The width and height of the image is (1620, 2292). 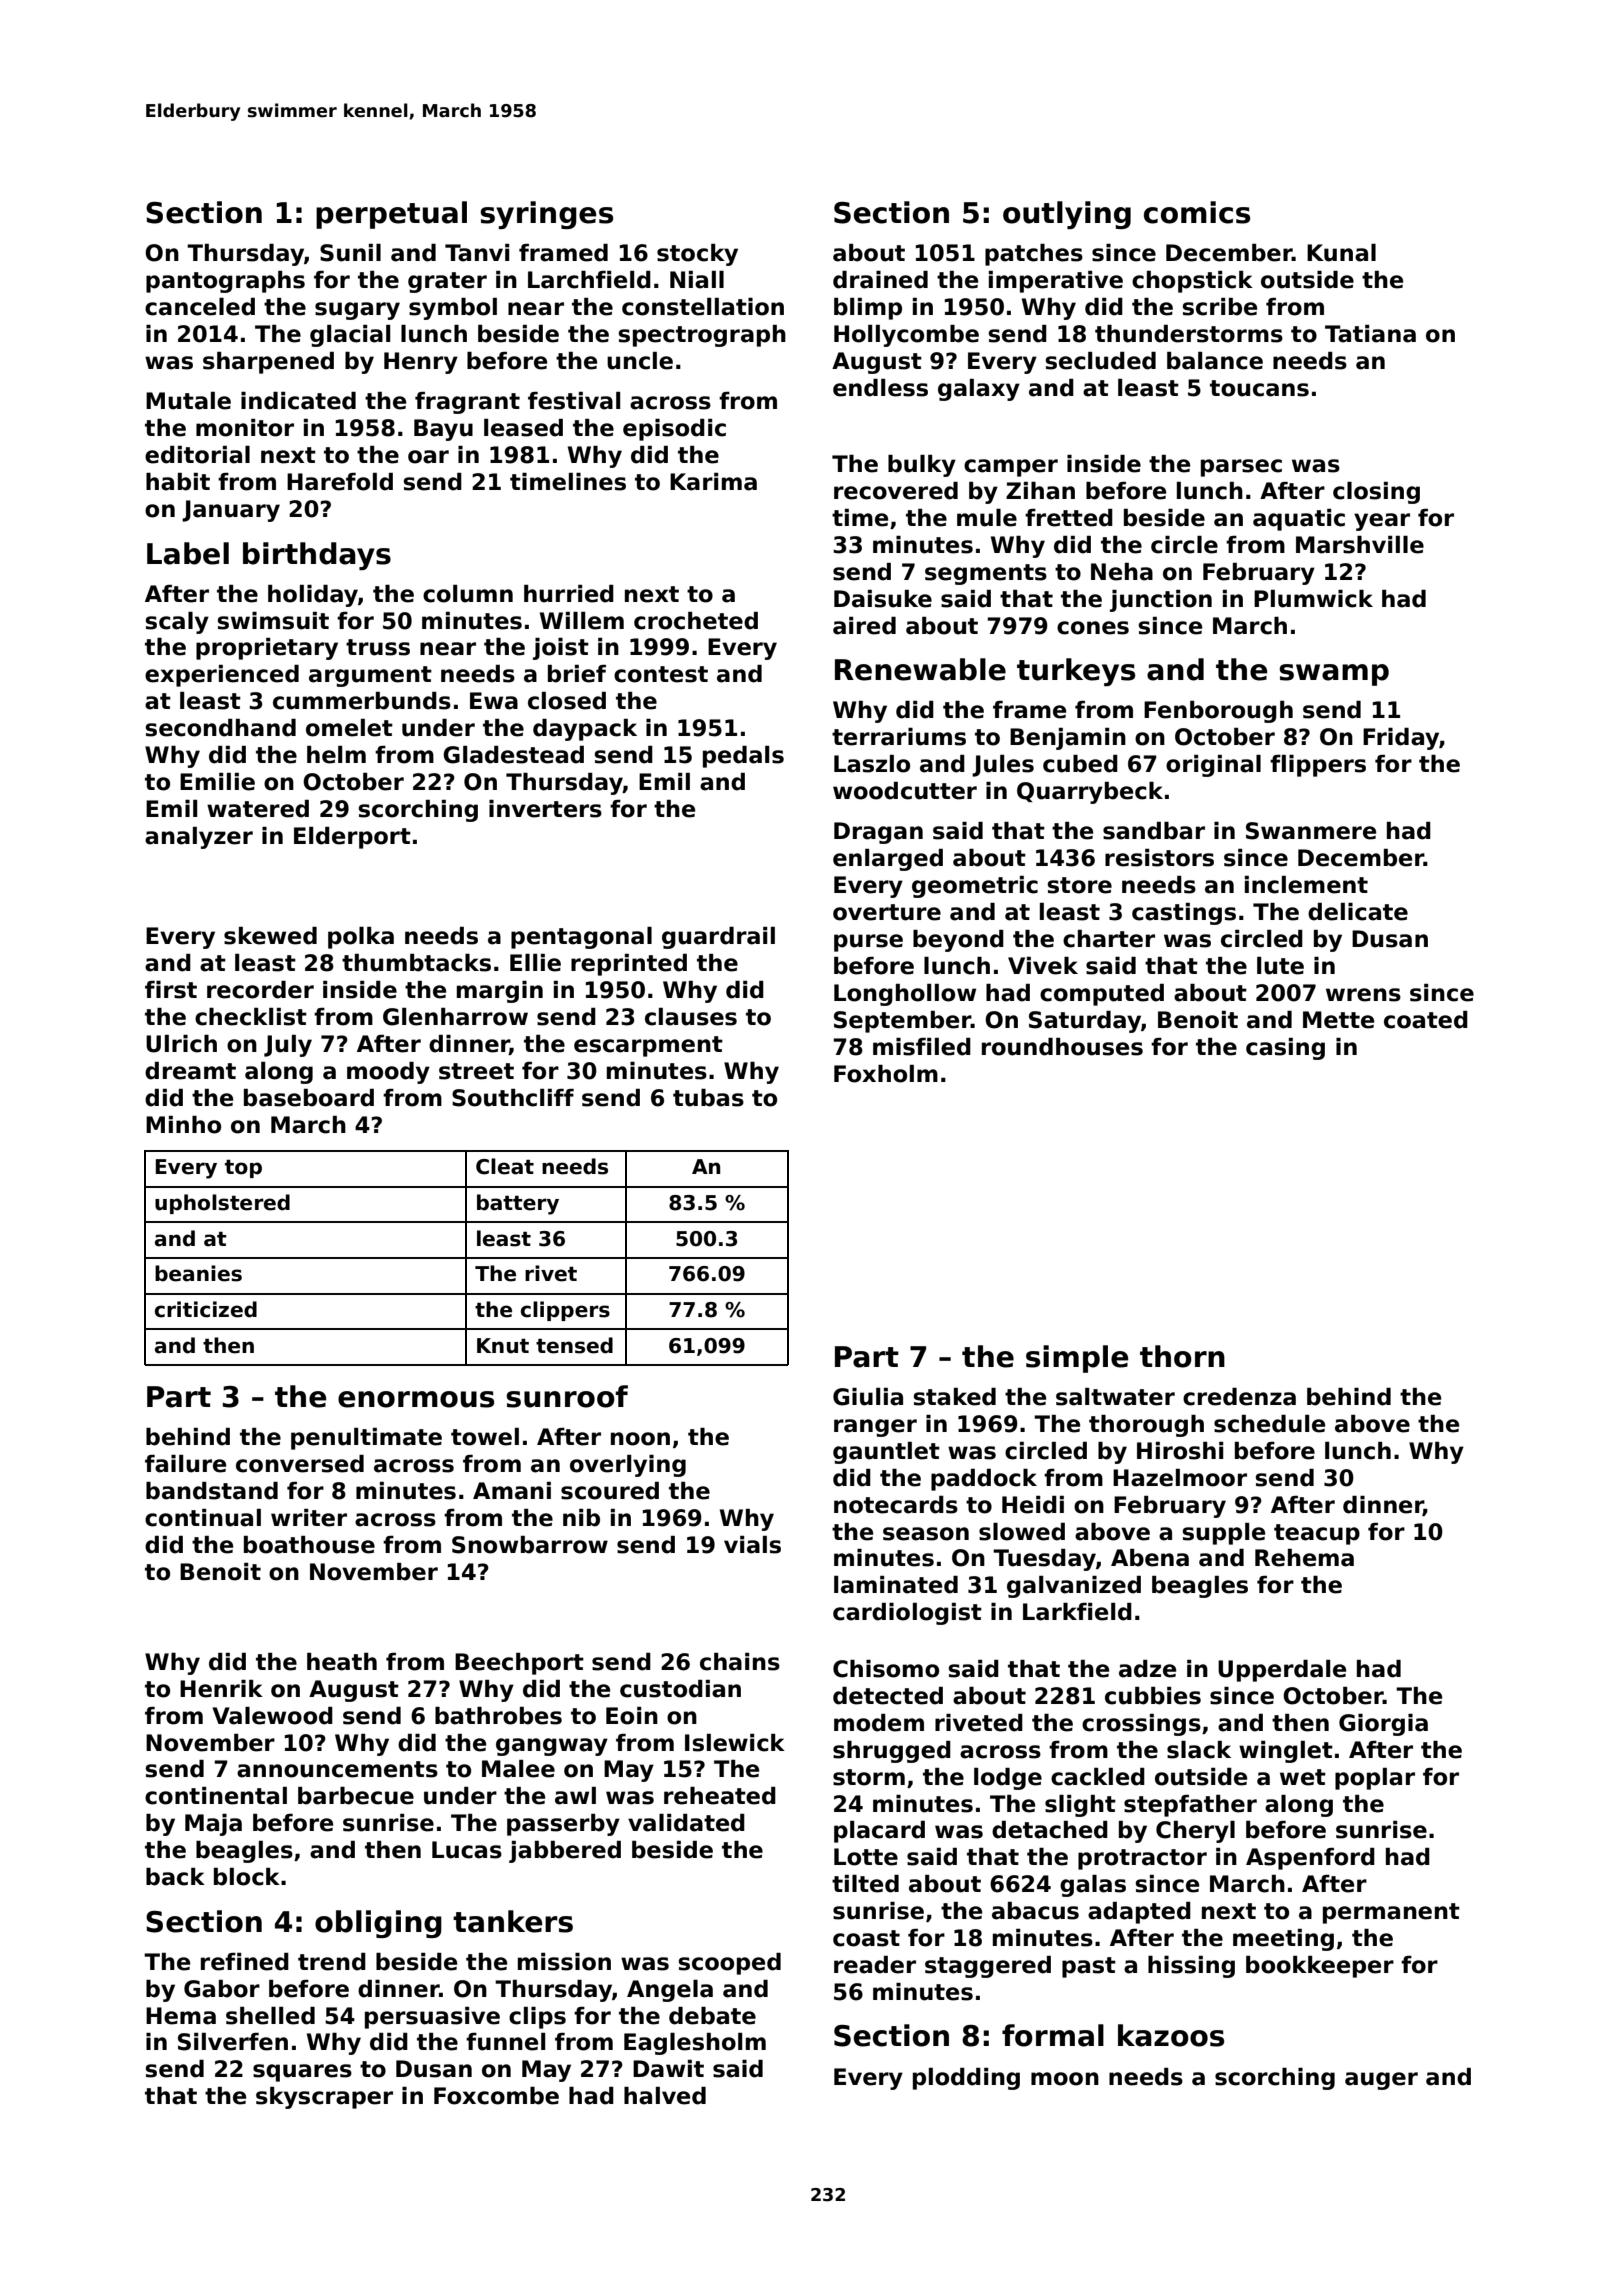 I want to click on Valewood, so click(x=272, y=1716).
